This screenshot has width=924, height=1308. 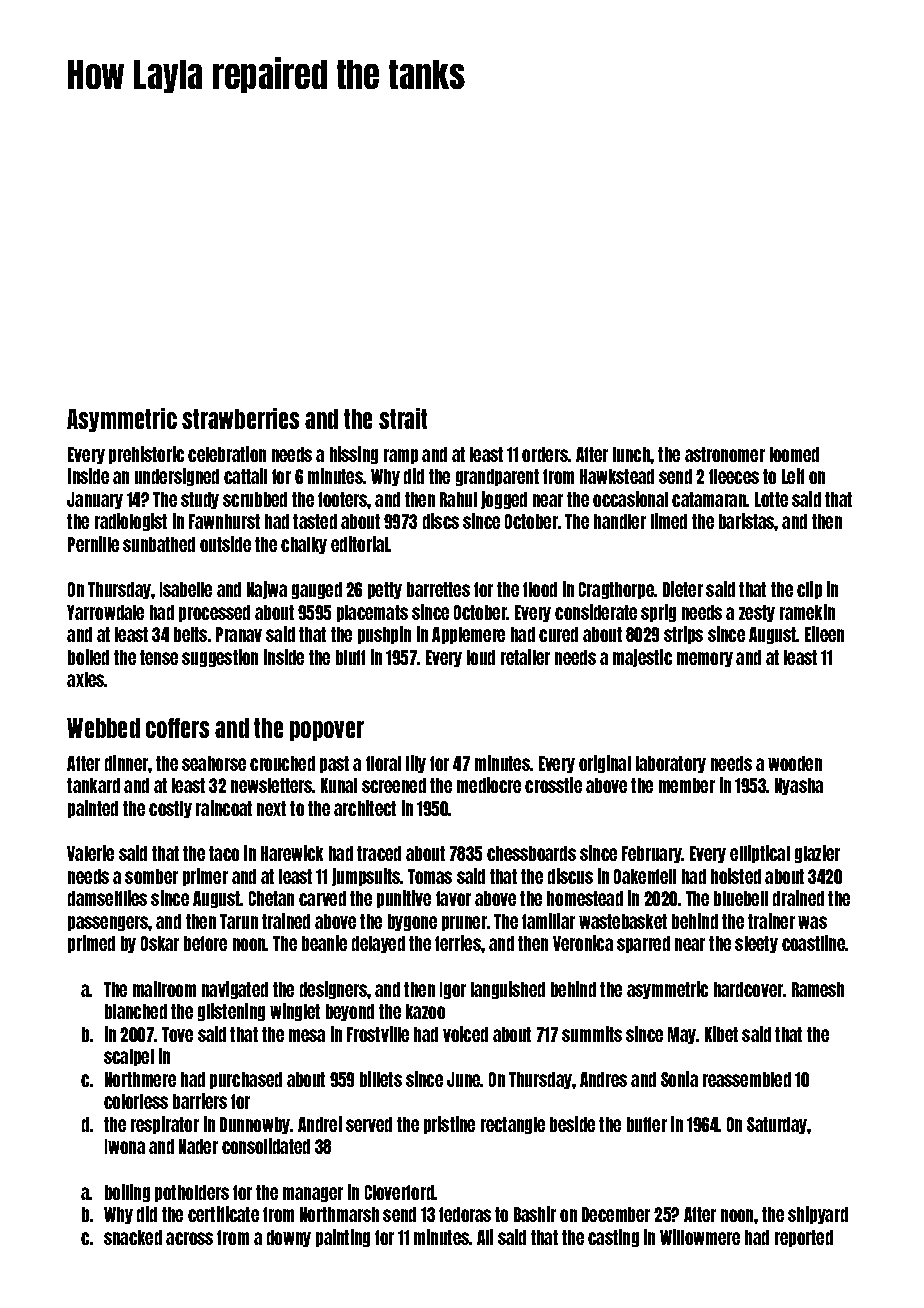 What do you see at coordinates (525, 657) in the screenshot?
I see `retailer` at bounding box center [525, 657].
